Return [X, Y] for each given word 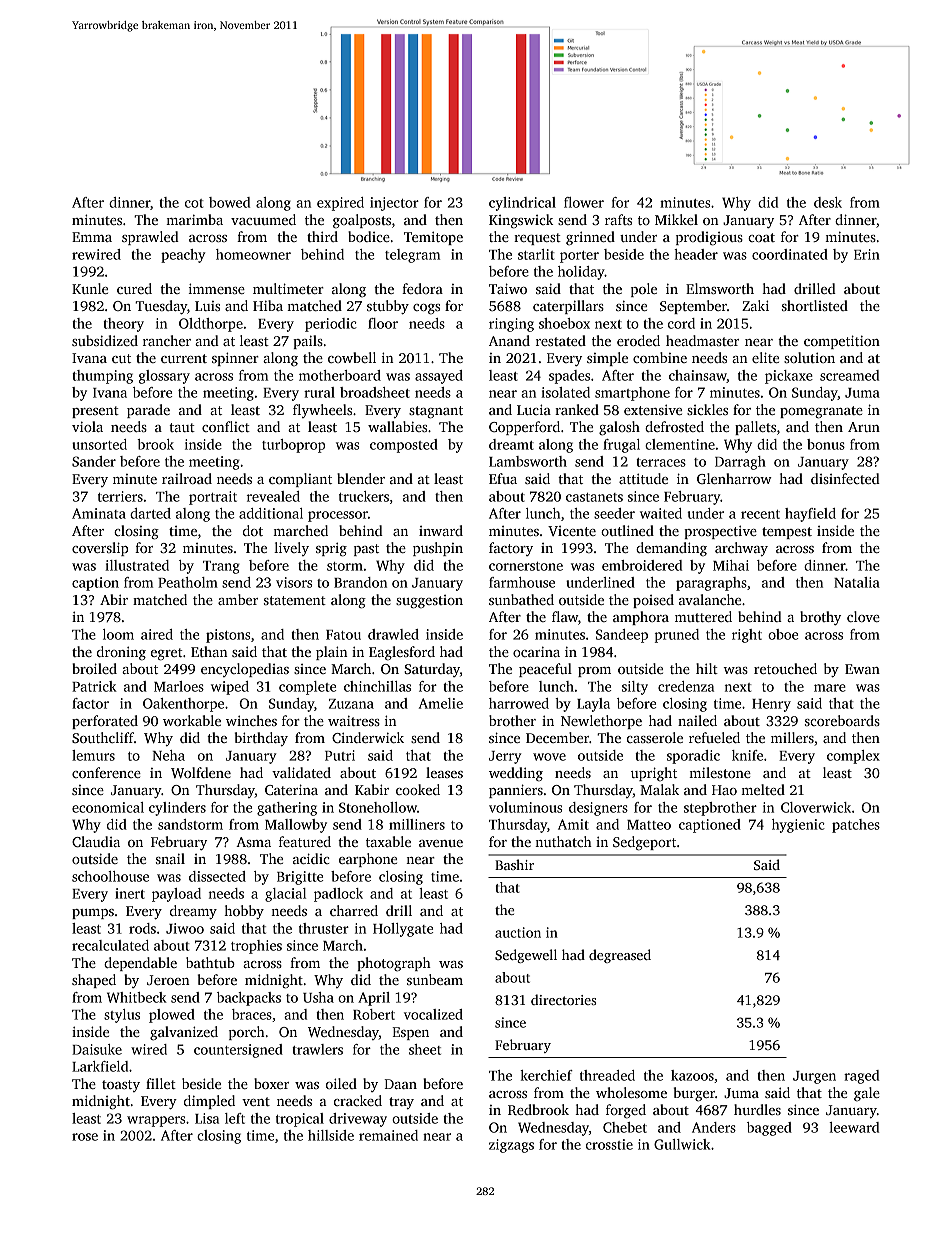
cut [121, 358]
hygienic [798, 826]
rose [85, 1137]
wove [549, 757]
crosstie [609, 1144]
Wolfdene [201, 772]
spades [569, 377]
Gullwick [682, 1144]
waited [661, 513]
